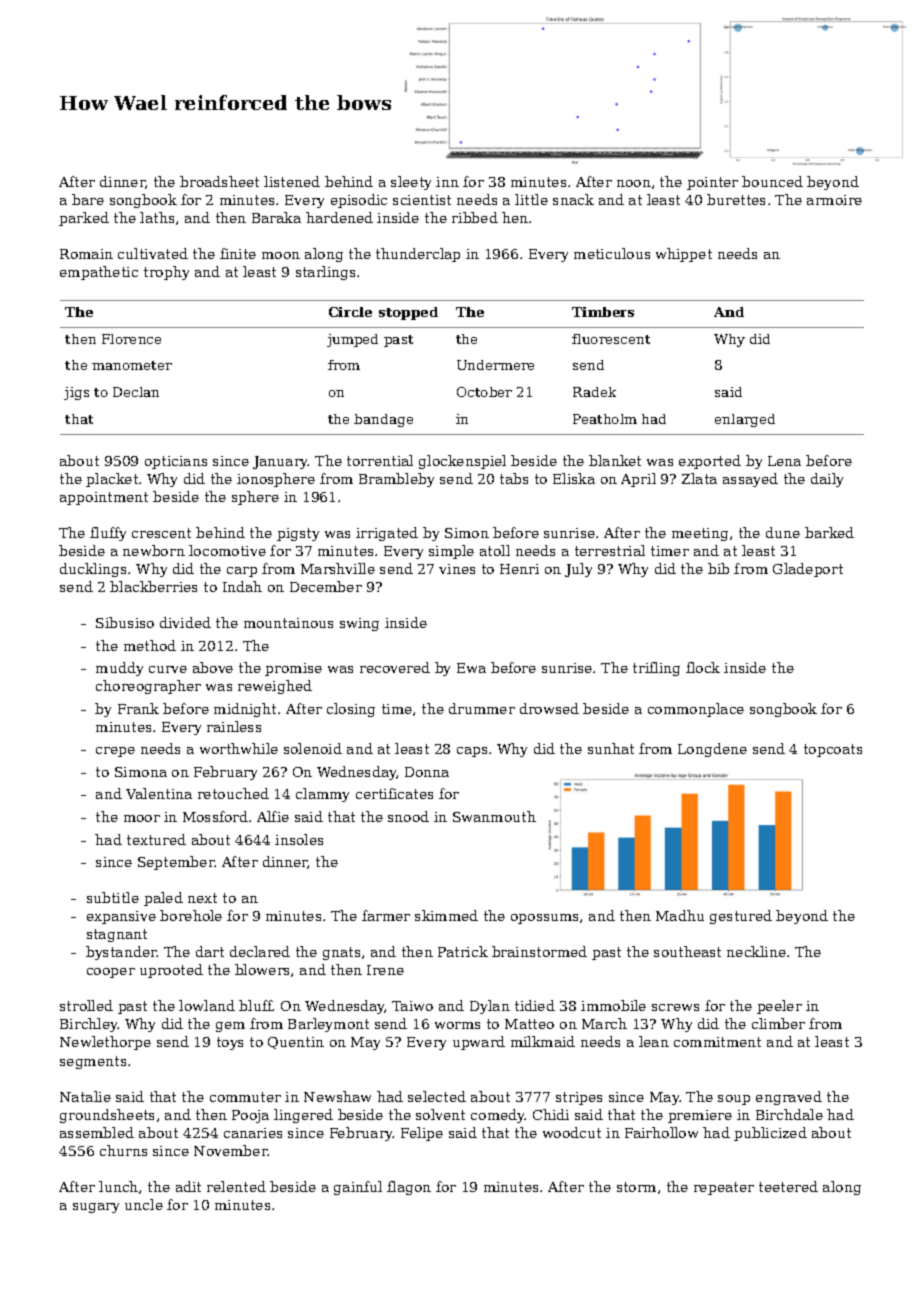 This screenshot has height=1308, width=924. What do you see at coordinates (157, 217) in the screenshot?
I see `laths` at bounding box center [157, 217].
